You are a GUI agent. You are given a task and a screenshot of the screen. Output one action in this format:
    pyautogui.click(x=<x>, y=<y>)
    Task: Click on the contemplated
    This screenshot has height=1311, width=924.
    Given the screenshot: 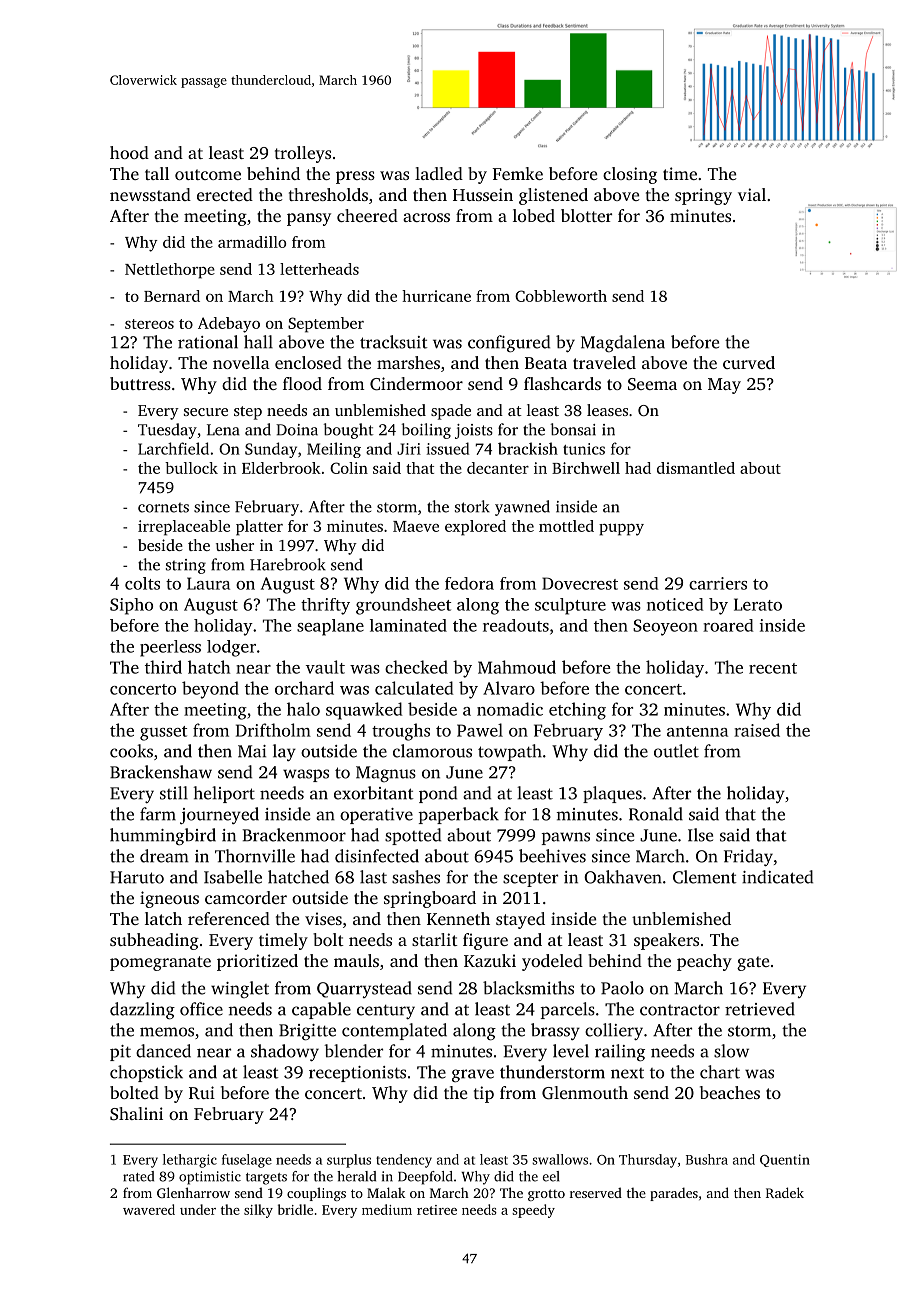 What is the action you would take?
    pyautogui.click(x=394, y=1031)
